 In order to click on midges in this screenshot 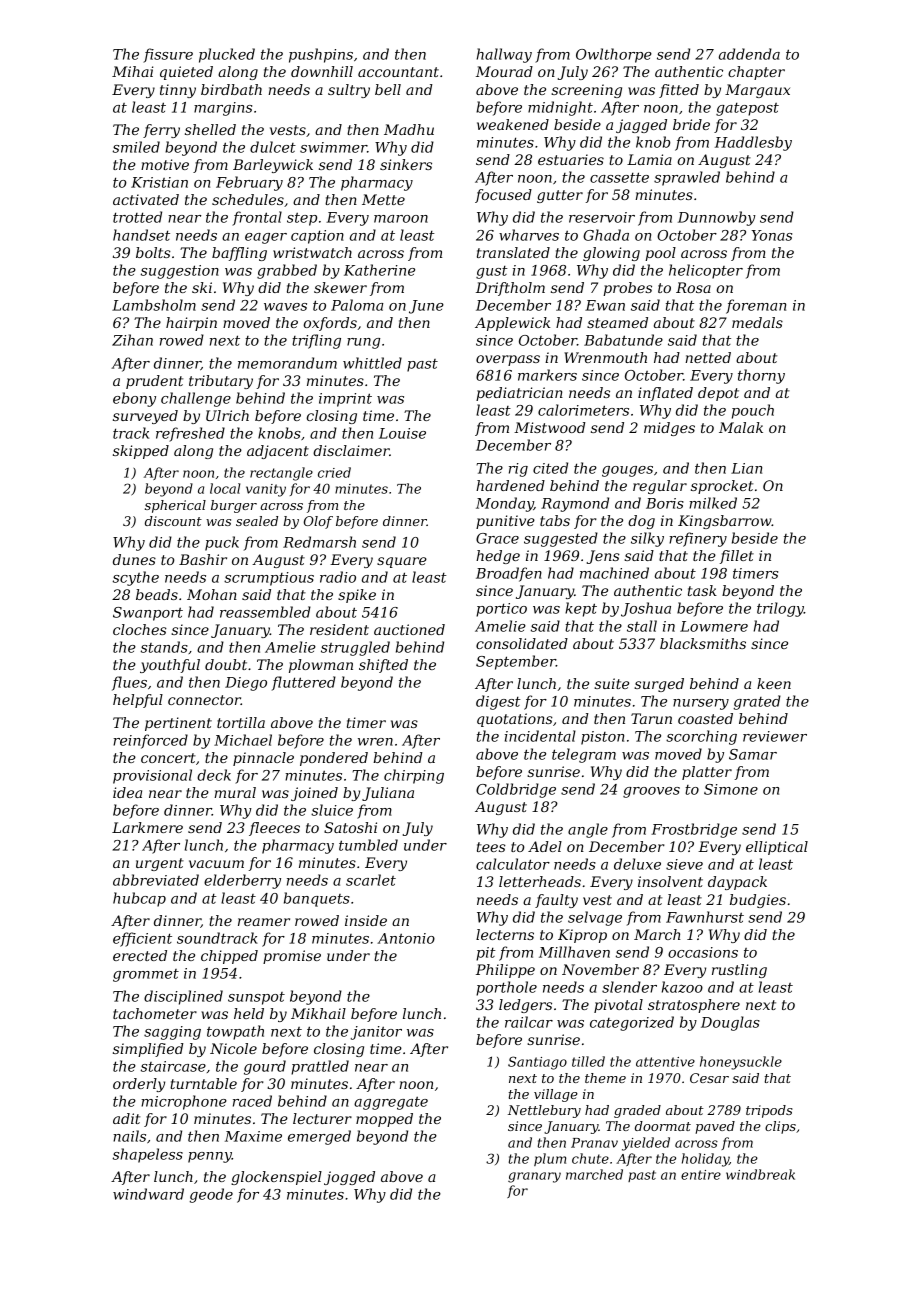, I will do `click(669, 429)`.
